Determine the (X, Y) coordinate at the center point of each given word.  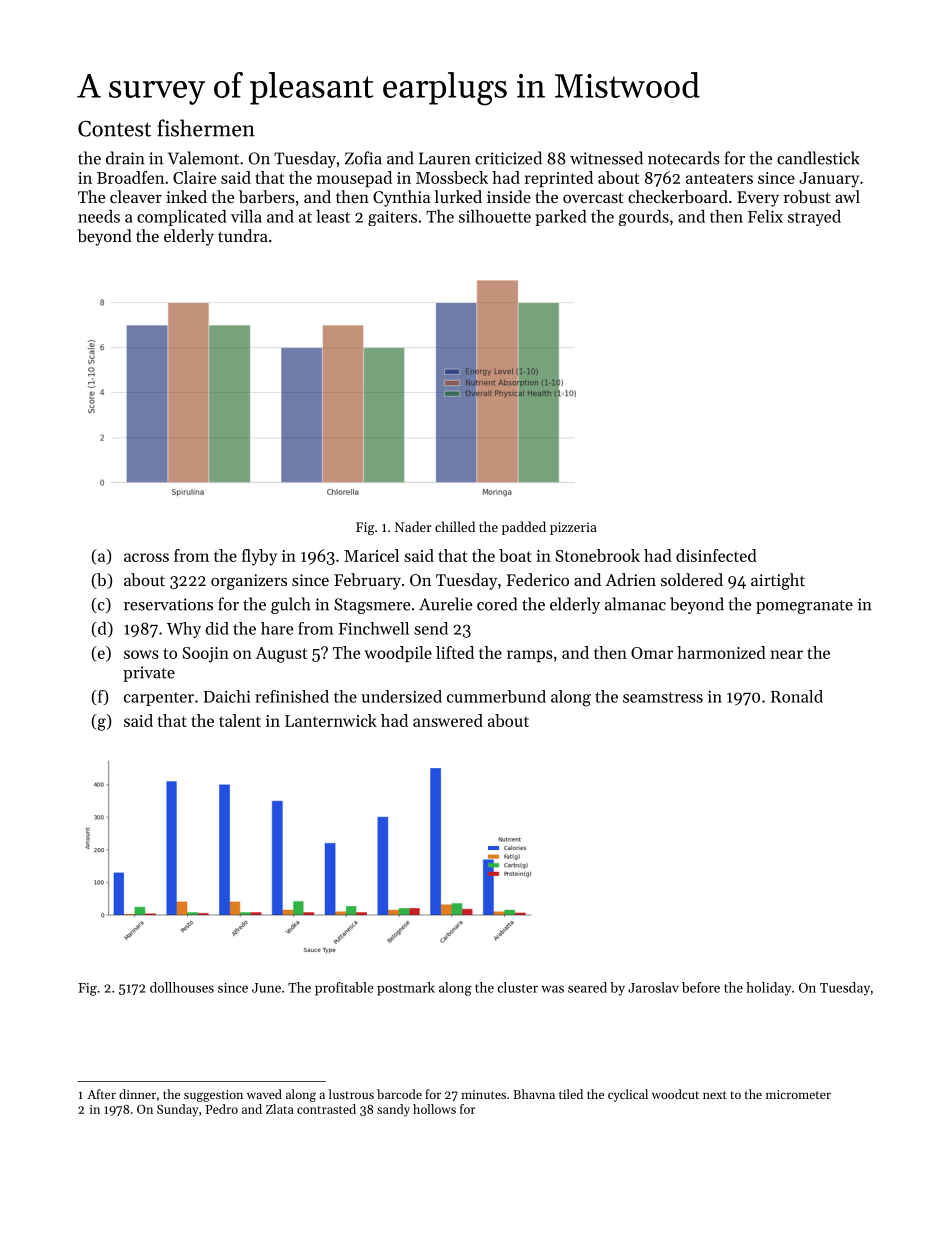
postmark (406, 989)
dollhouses (182, 987)
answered (448, 720)
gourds (644, 218)
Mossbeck (452, 177)
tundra (243, 235)
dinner (137, 1094)
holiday (768, 989)
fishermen (206, 128)
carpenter (159, 699)
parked (561, 218)
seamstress (663, 697)
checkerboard (678, 196)
